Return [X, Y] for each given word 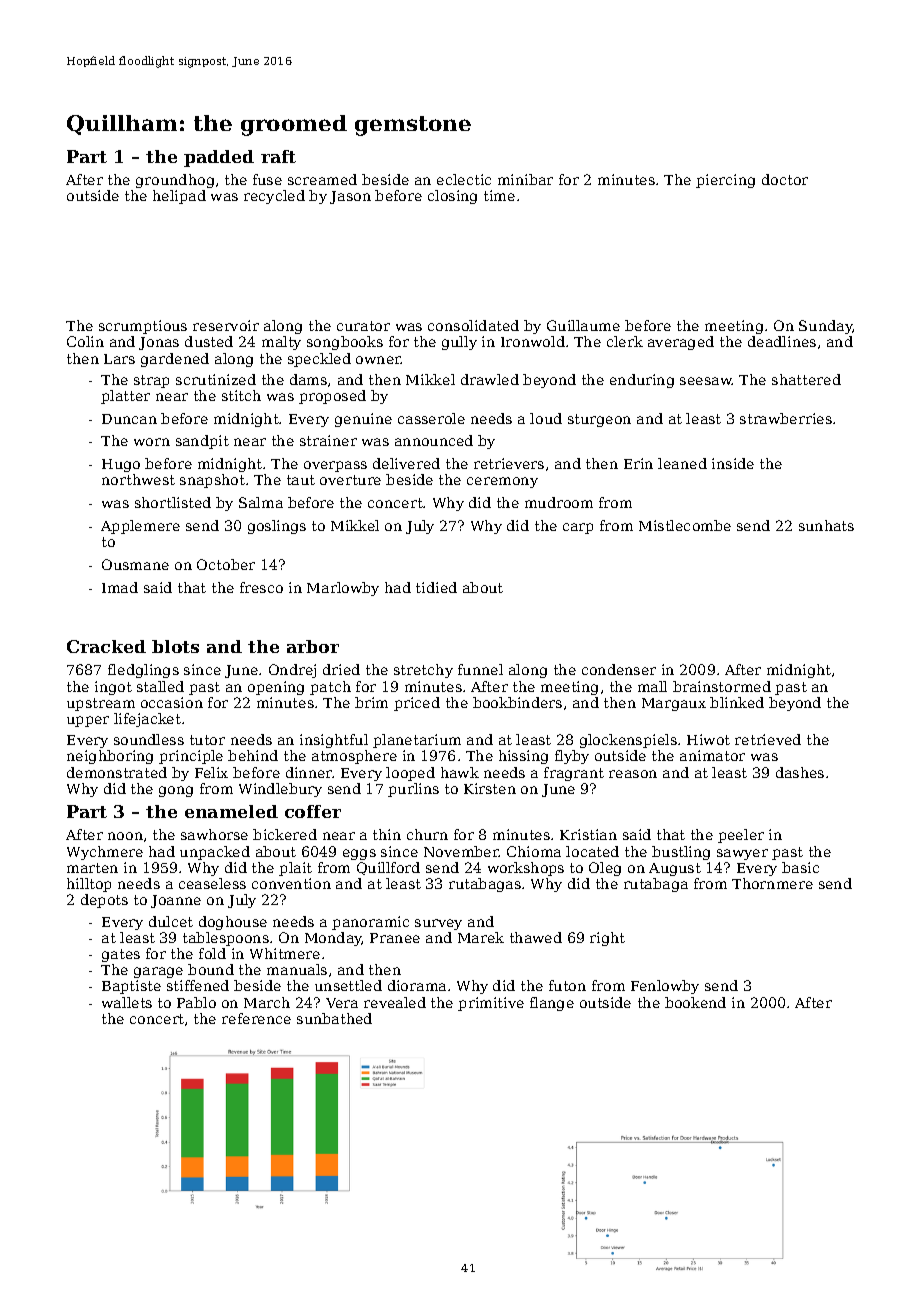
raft [278, 156]
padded [219, 158]
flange [552, 1004]
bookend [695, 1002]
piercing [725, 181]
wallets [127, 1002]
